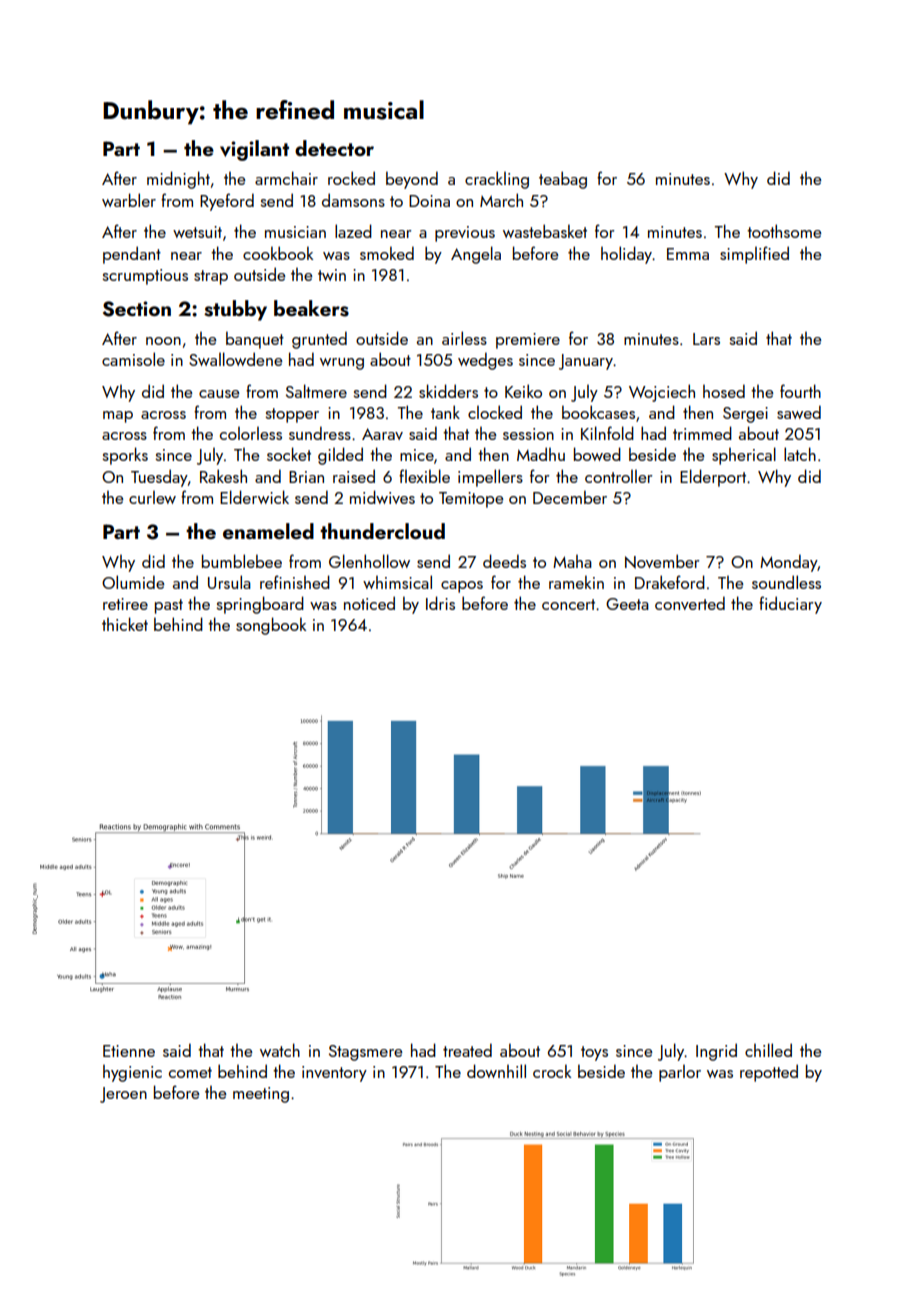  What do you see at coordinates (219, 394) in the screenshot?
I see `cause` at bounding box center [219, 394].
